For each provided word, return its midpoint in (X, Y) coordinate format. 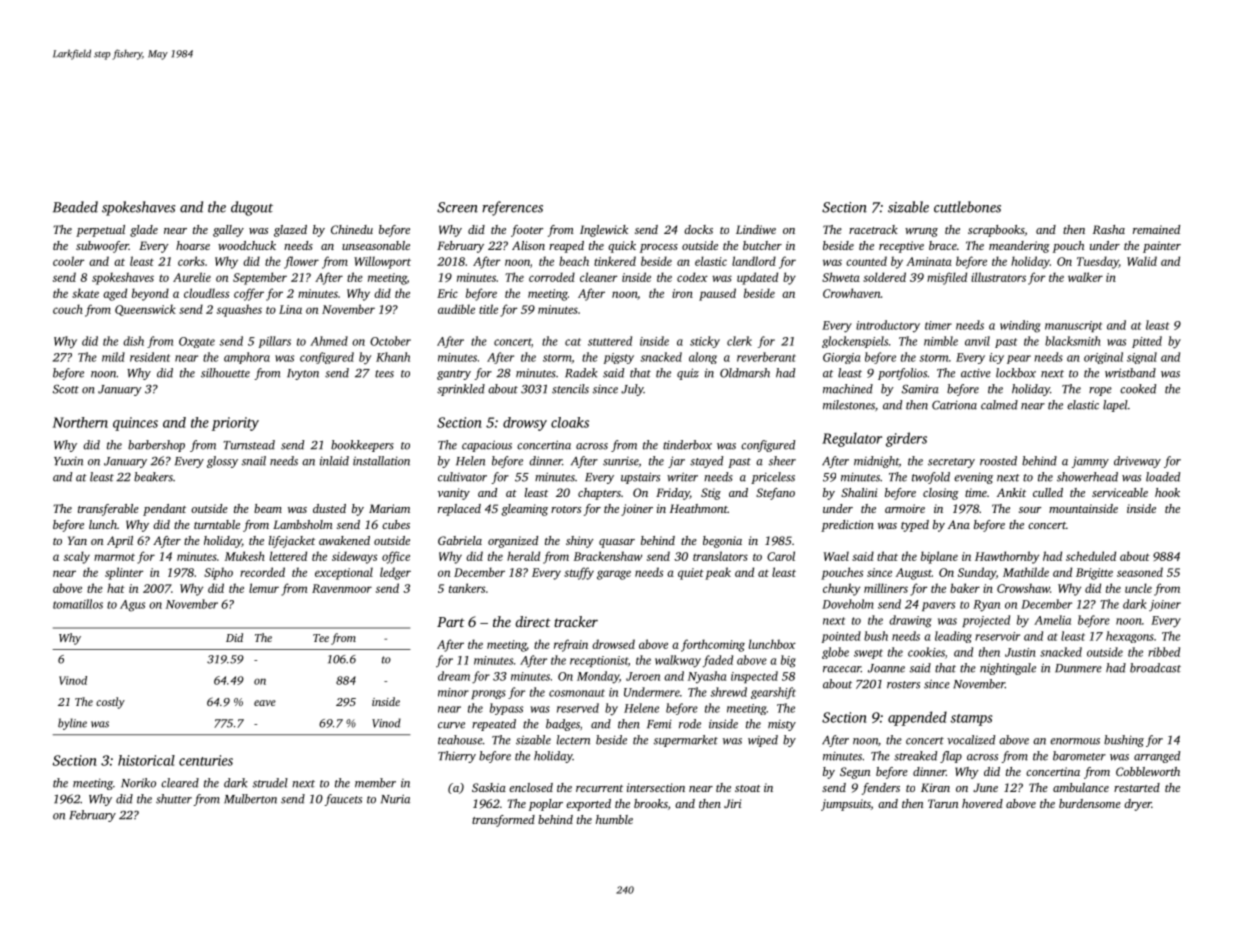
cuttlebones (967, 207)
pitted (1147, 342)
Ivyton (303, 374)
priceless (773, 478)
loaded (1163, 477)
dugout (252, 208)
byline (72, 724)
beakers (153, 477)
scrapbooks (996, 231)
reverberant (766, 357)
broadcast (1155, 668)
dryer (1138, 805)
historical (146, 760)
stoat (748, 788)
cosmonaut (577, 693)
